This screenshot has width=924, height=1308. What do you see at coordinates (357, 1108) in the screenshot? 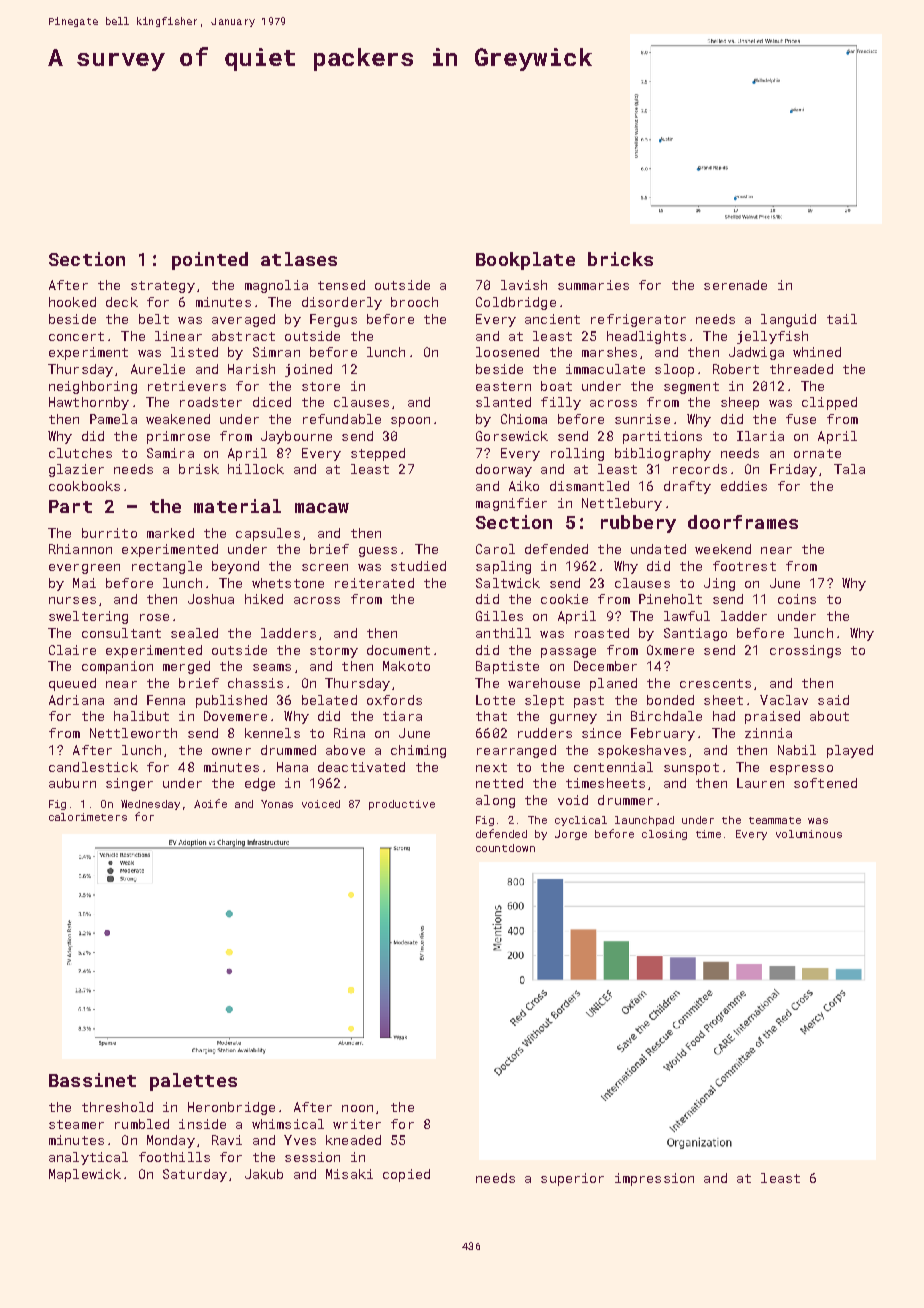
I see `noon` at bounding box center [357, 1108].
